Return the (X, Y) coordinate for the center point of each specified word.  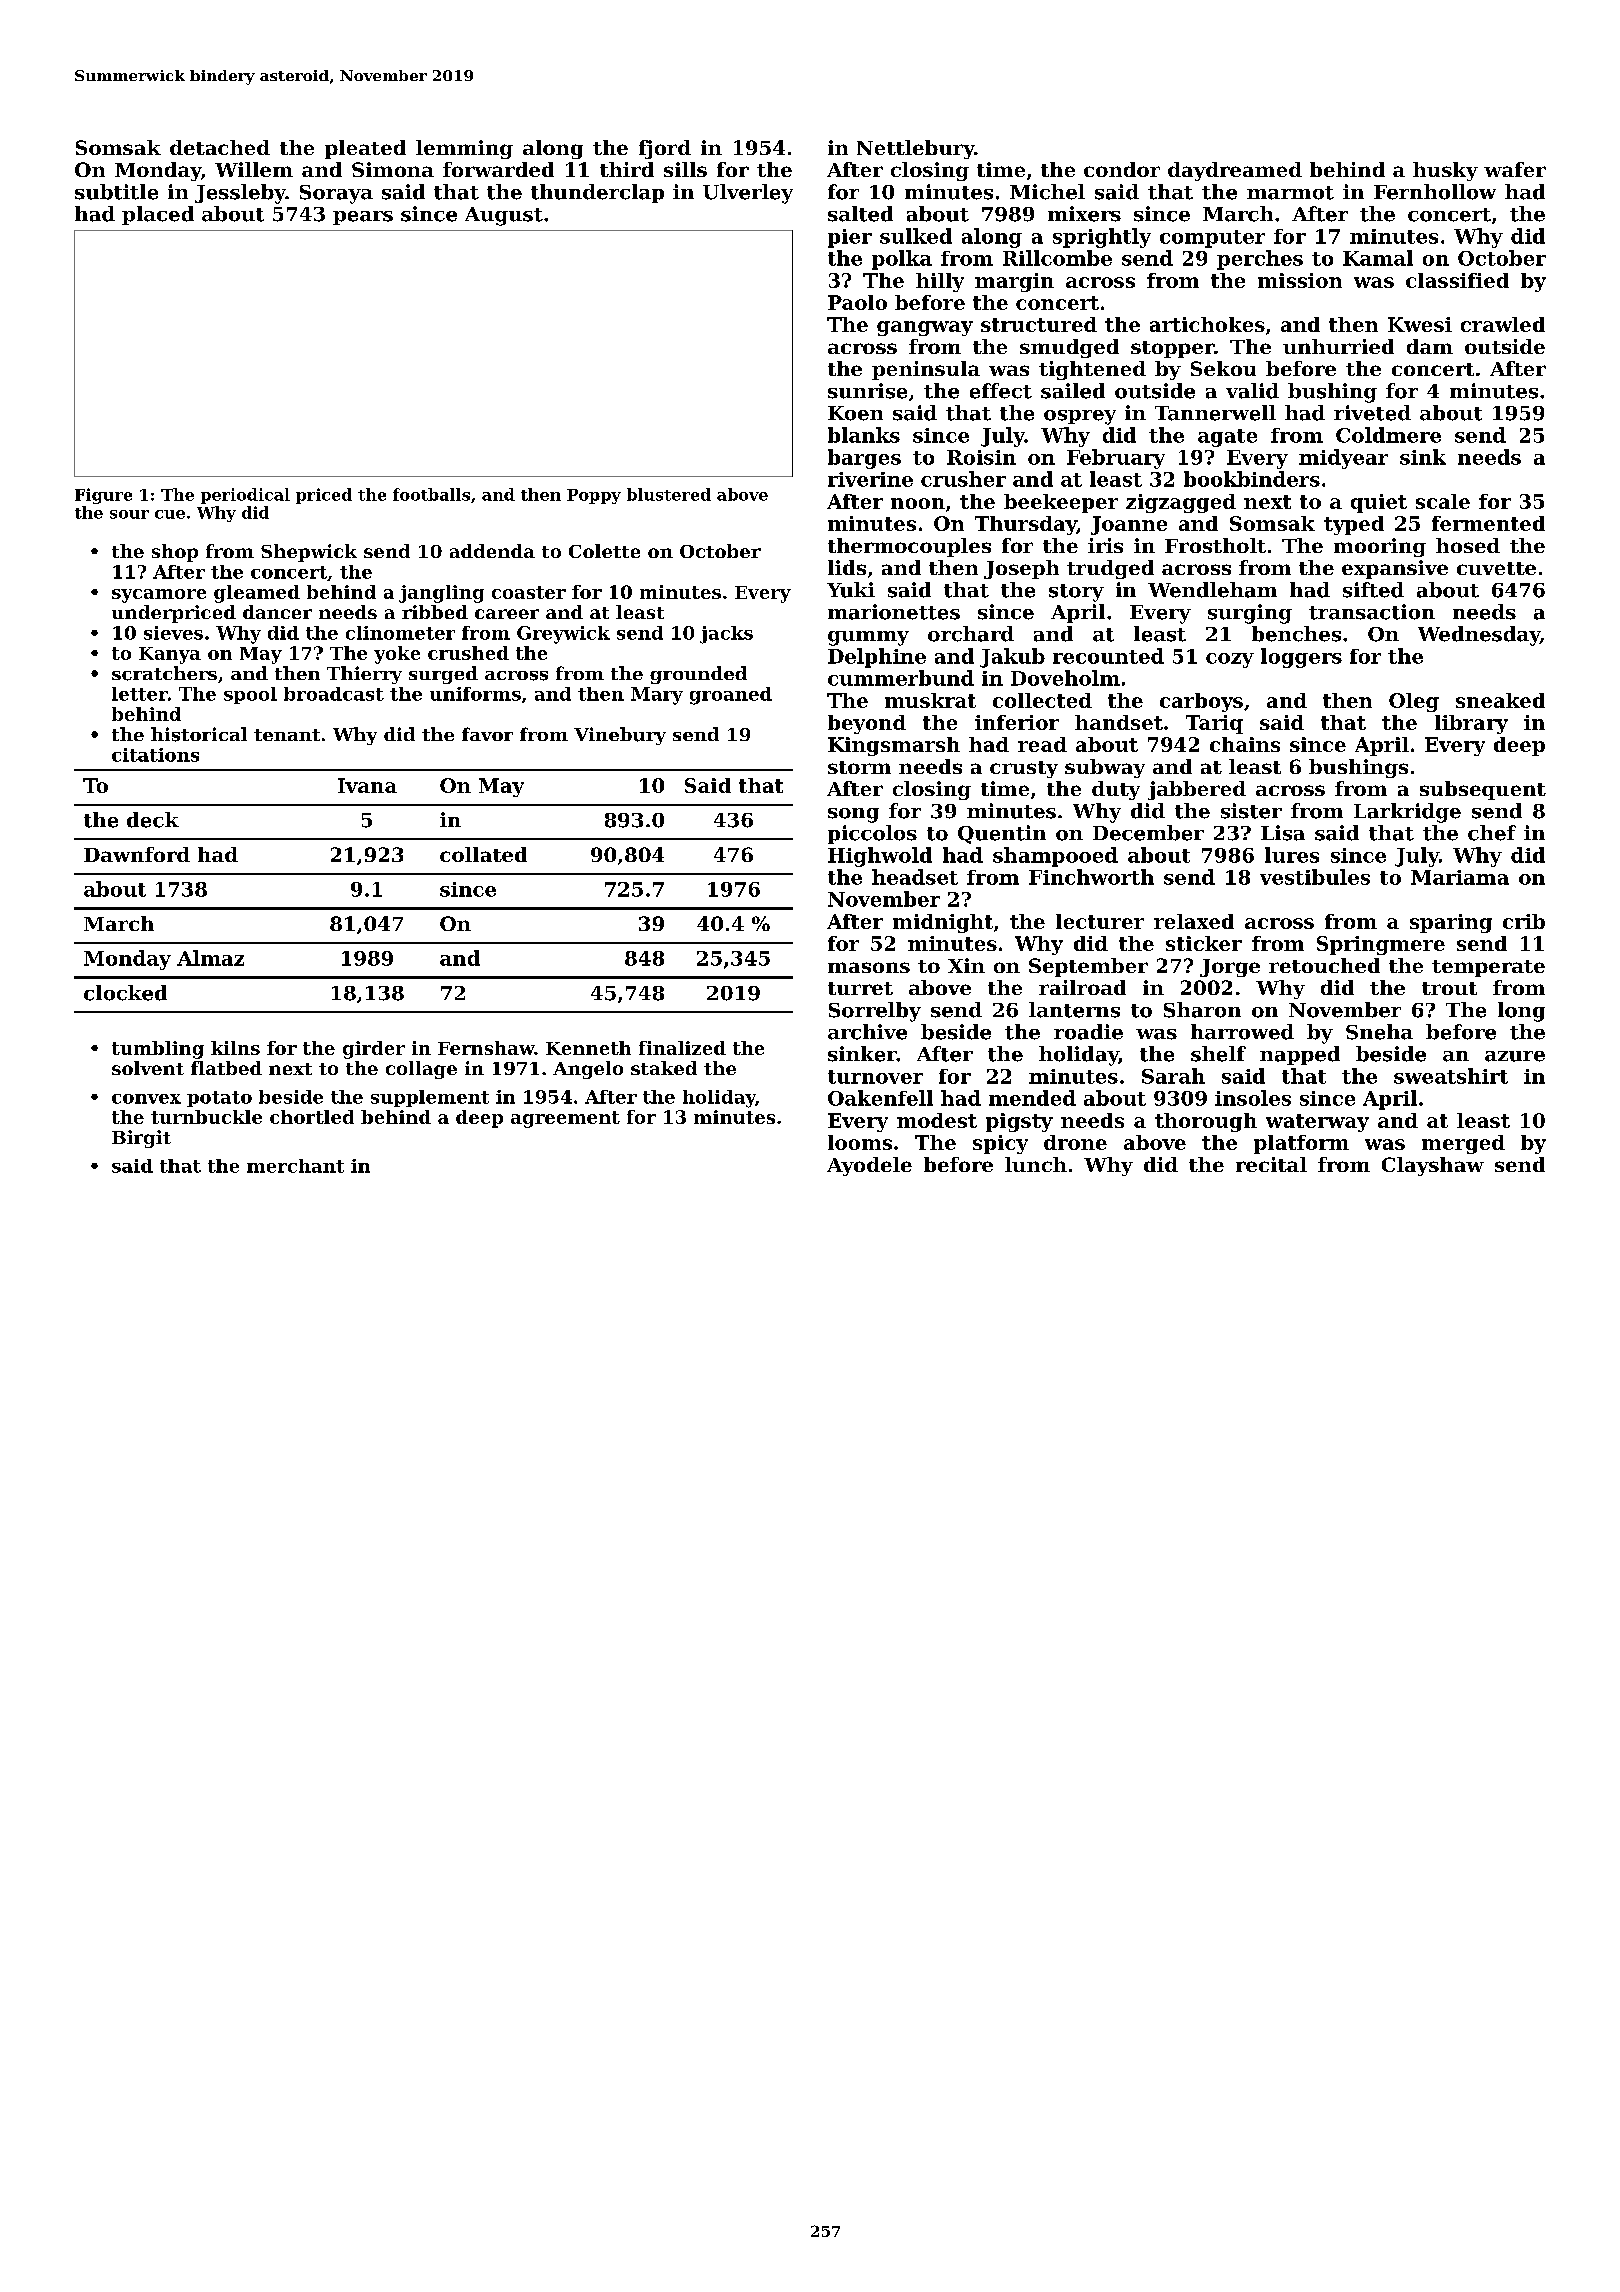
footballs (431, 494)
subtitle (116, 192)
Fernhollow (1435, 192)
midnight (943, 923)
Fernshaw (486, 1048)
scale (1443, 501)
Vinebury (620, 736)
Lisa (1283, 833)
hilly (940, 282)
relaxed (1194, 921)
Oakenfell (880, 1098)
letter (140, 694)
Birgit (141, 1139)
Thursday (1026, 525)
